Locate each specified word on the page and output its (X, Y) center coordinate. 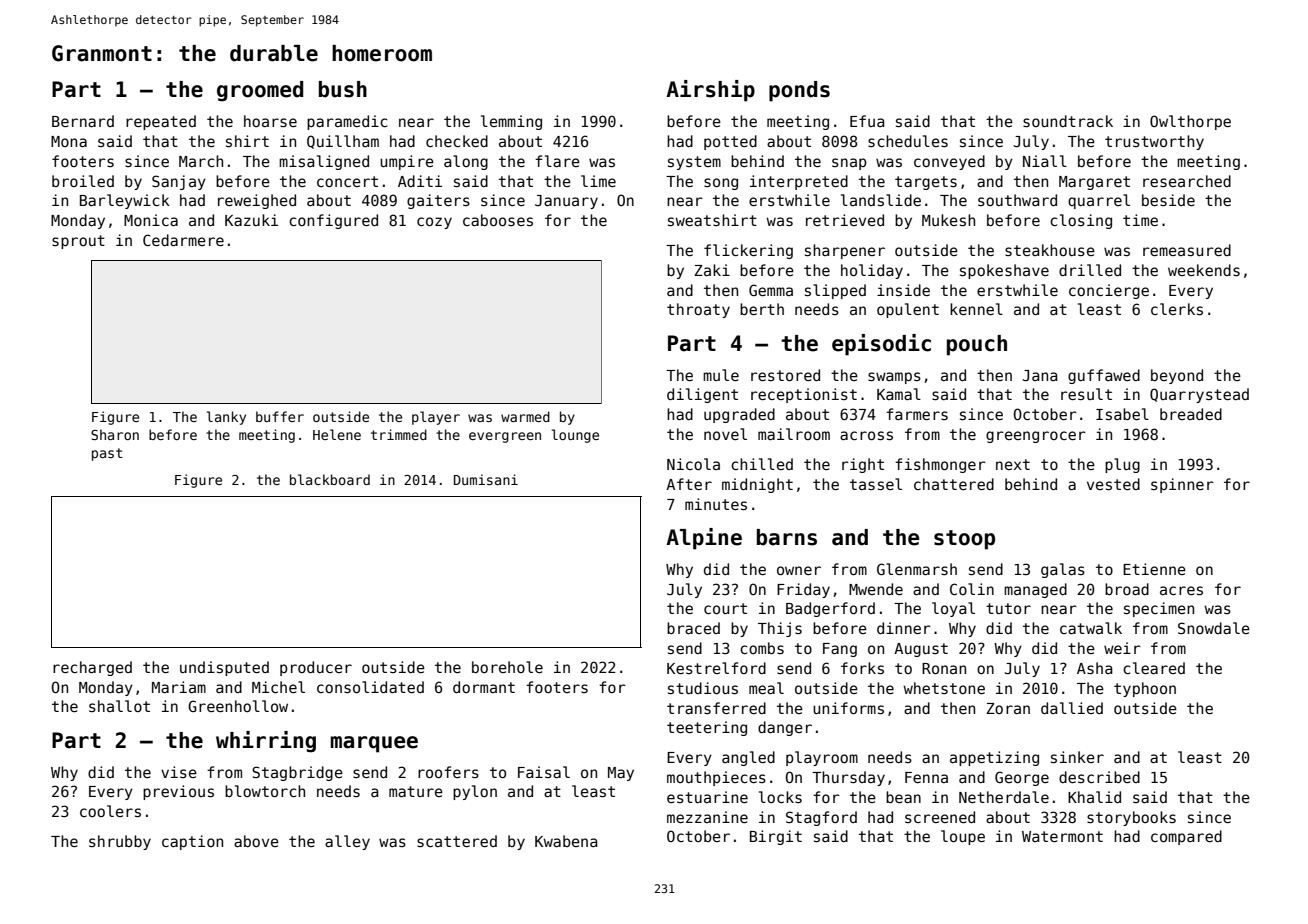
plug (1122, 465)
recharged (92, 668)
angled (748, 758)
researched (1187, 181)
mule (721, 375)
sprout (78, 242)
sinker (1077, 757)
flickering (748, 251)
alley (347, 842)
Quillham (343, 142)
